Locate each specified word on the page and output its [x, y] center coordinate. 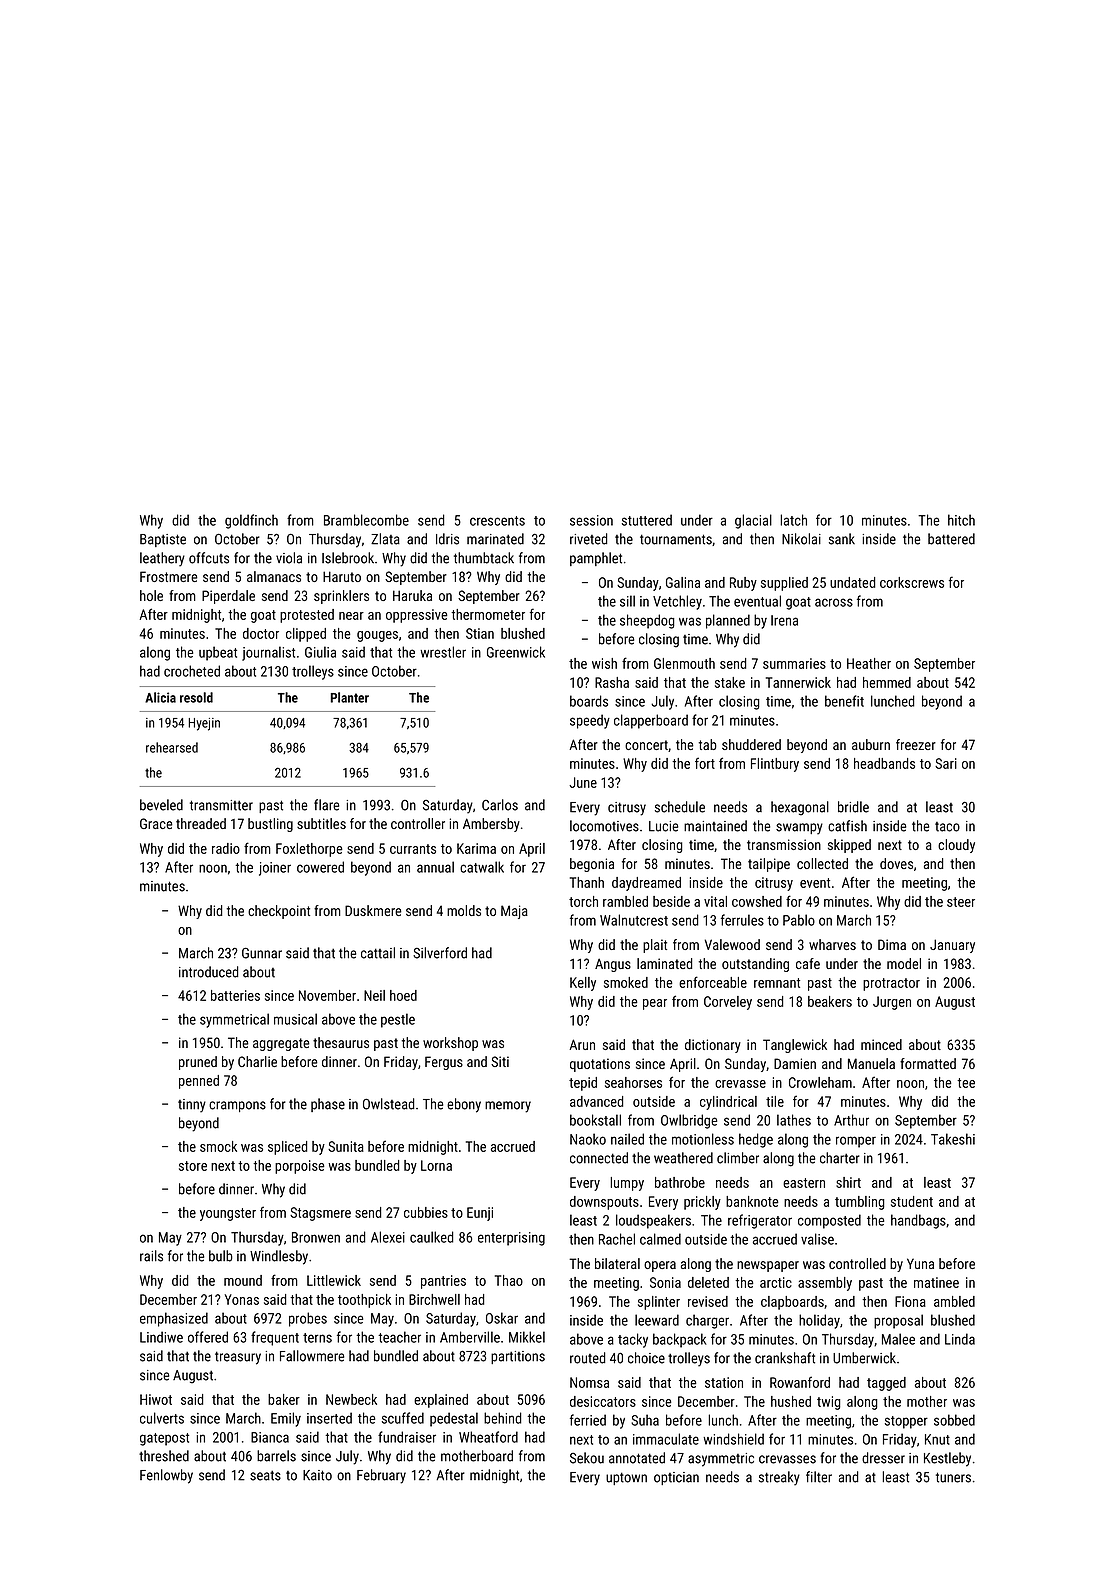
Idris [447, 539]
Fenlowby [166, 1476]
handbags [918, 1221]
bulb [221, 1256]
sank [842, 539]
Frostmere [169, 576]
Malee [898, 1339]
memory [508, 1107]
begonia [592, 865]
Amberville [470, 1337]
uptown [626, 1478]
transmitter [221, 805]
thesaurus [341, 1042]
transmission [784, 844]
